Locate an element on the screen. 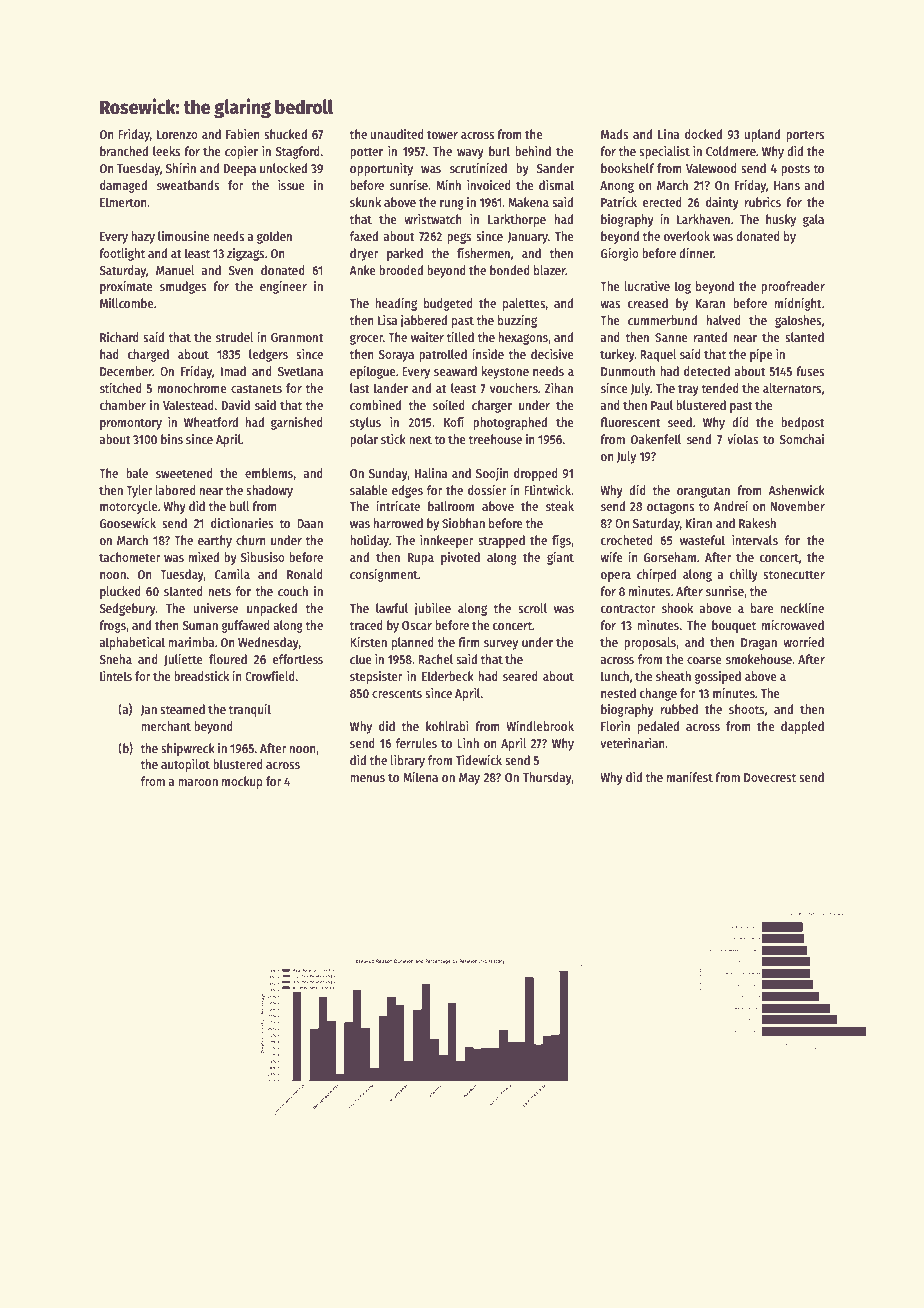  last is located at coordinates (360, 388).
